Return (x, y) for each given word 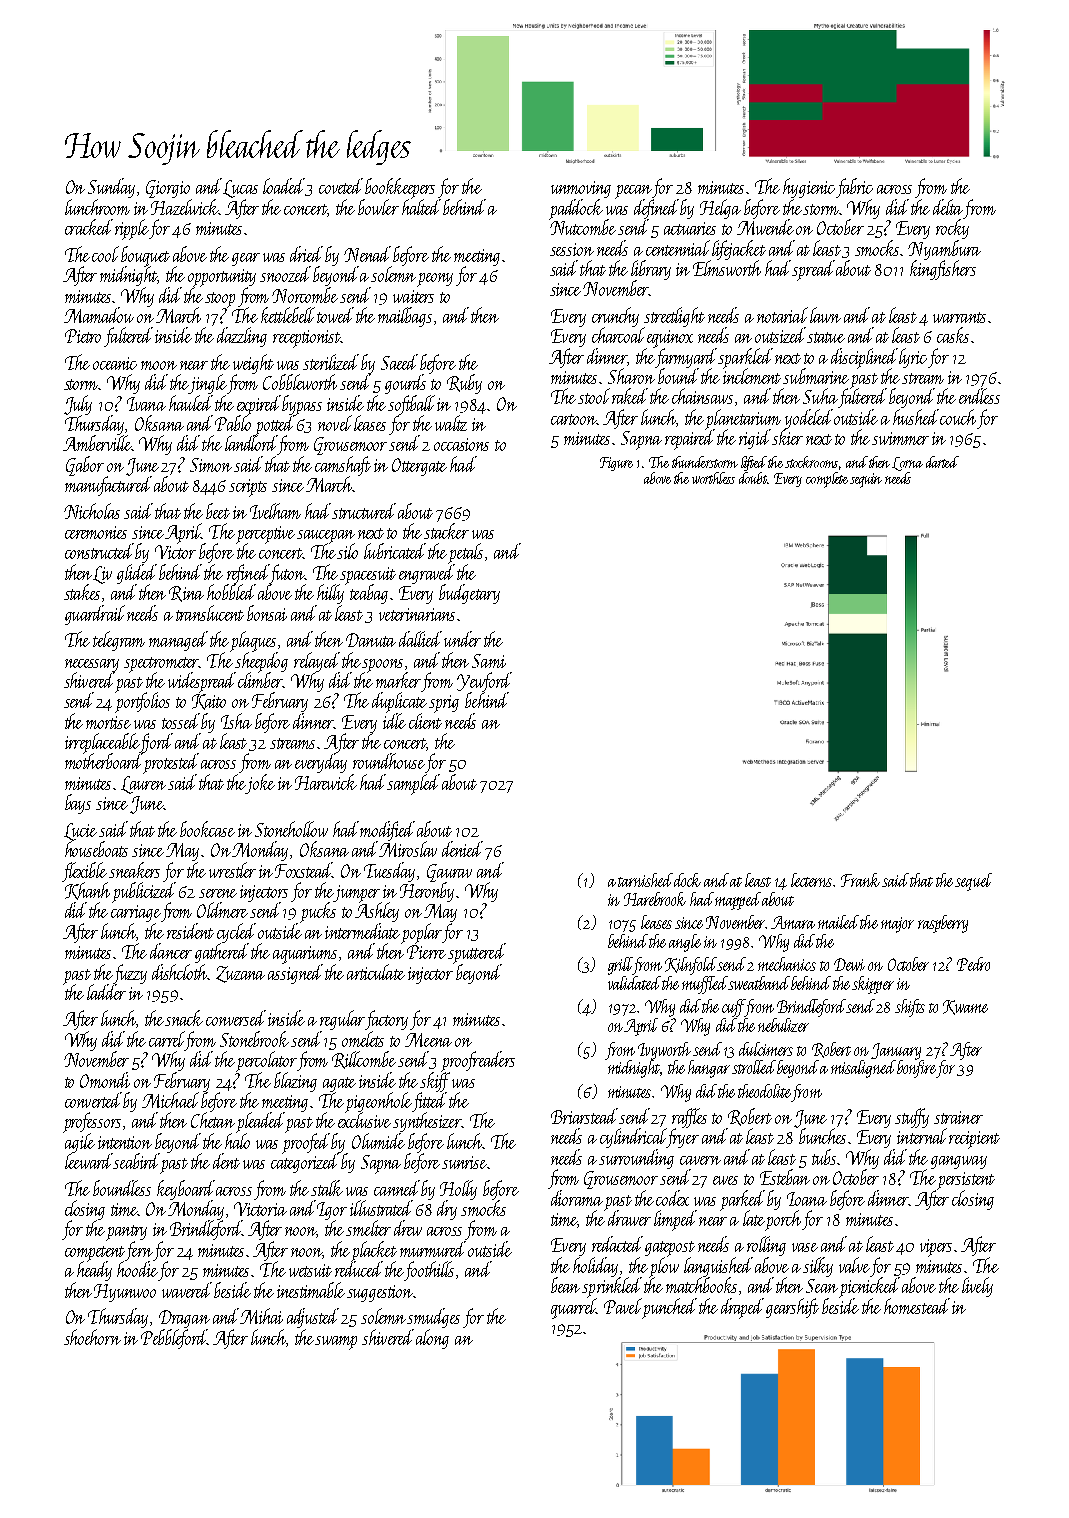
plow (664, 1267)
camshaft (343, 466)
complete (827, 480)
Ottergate (419, 467)
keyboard (186, 1190)
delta (948, 207)
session (572, 249)
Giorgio (168, 189)
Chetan (213, 1120)
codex (672, 1198)
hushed (917, 417)
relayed (317, 662)
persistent (966, 1181)
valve (854, 1265)
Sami (489, 661)
